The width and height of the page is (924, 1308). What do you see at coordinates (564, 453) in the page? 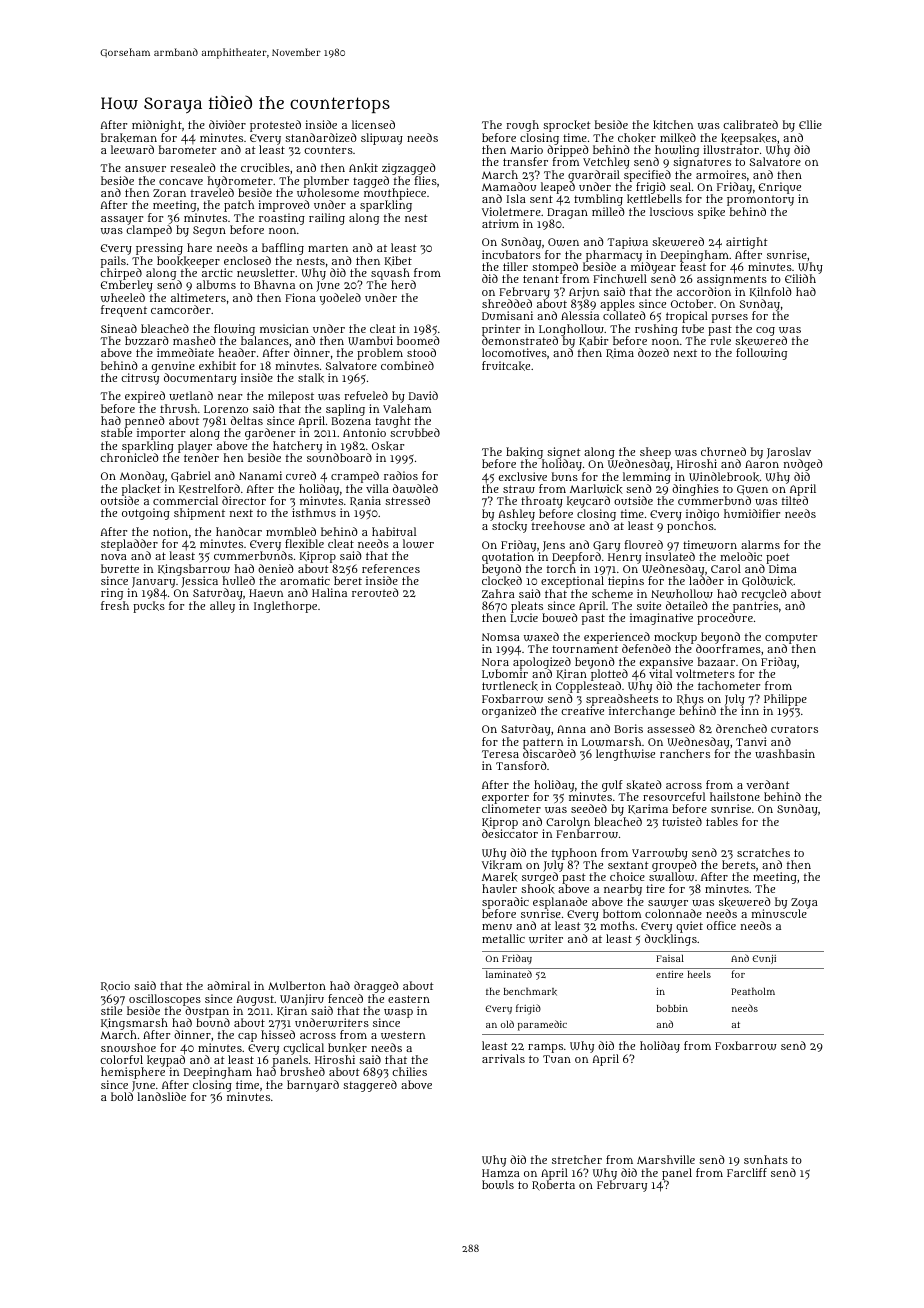
I see `signet` at bounding box center [564, 453].
